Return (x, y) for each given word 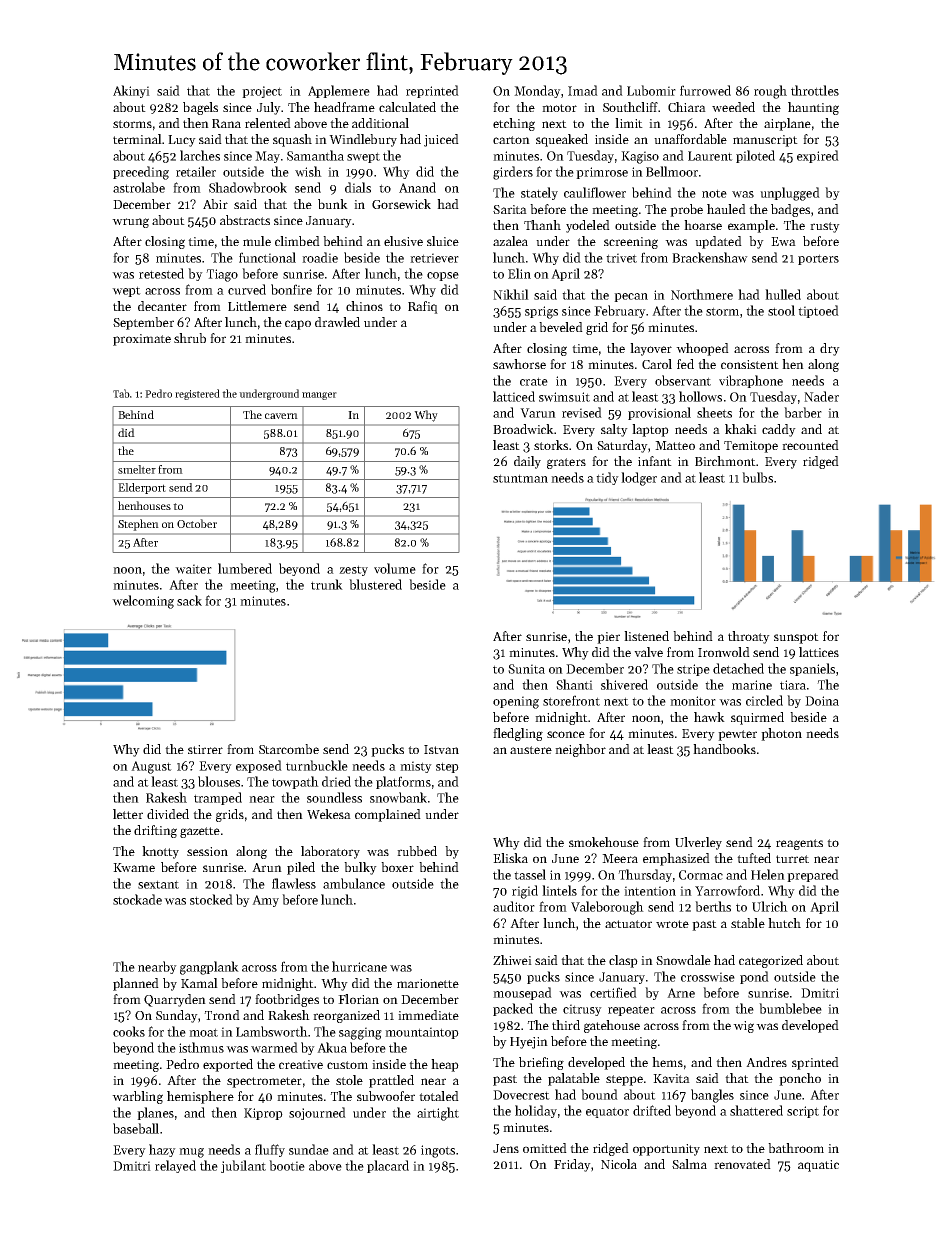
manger (319, 396)
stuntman (520, 478)
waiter (193, 569)
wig (743, 1027)
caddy (779, 430)
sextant (158, 884)
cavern (281, 416)
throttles (815, 90)
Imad (583, 90)
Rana (226, 123)
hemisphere (200, 1097)
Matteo (675, 445)
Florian (358, 999)
